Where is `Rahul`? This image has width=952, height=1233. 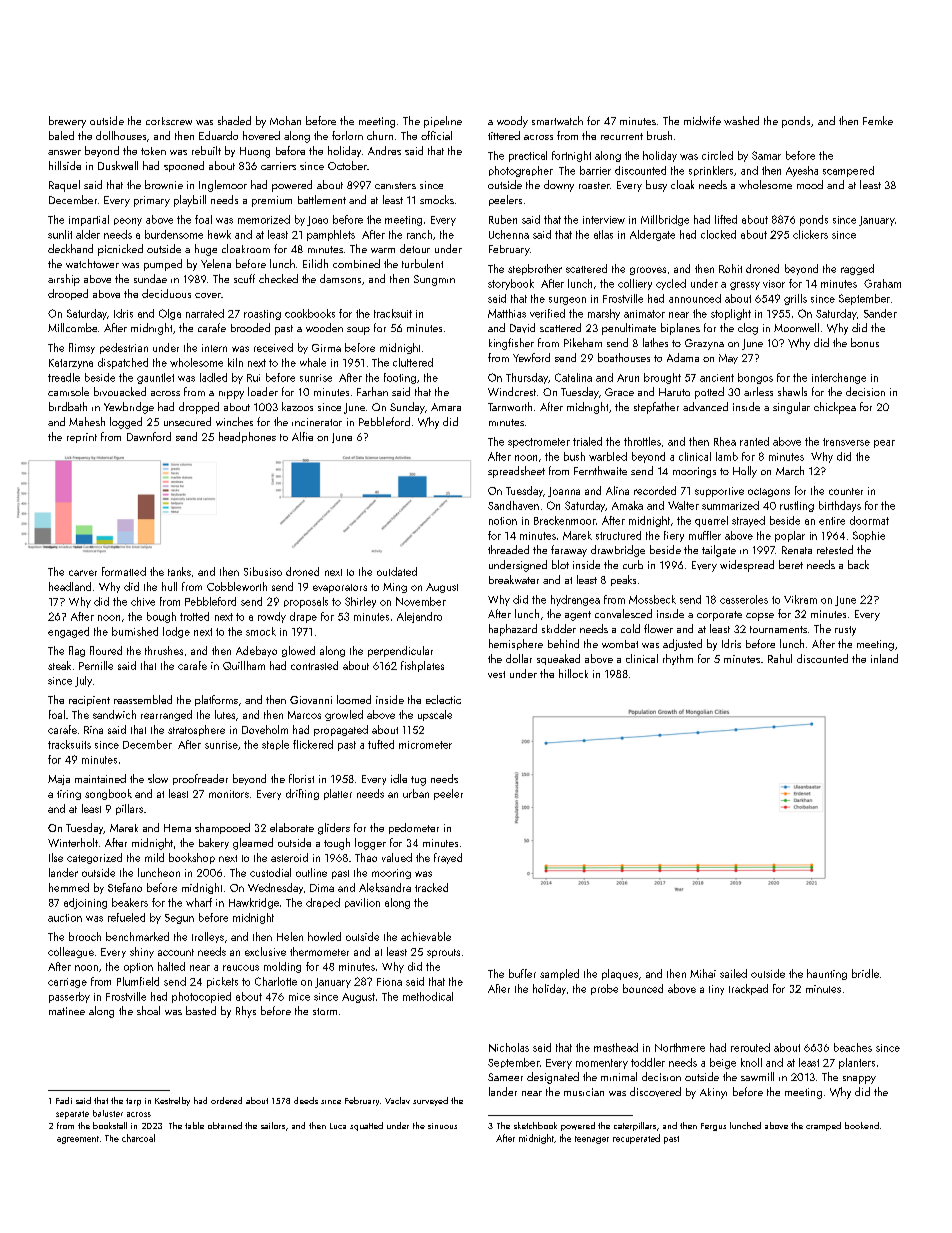
Rahul is located at coordinates (780, 658).
